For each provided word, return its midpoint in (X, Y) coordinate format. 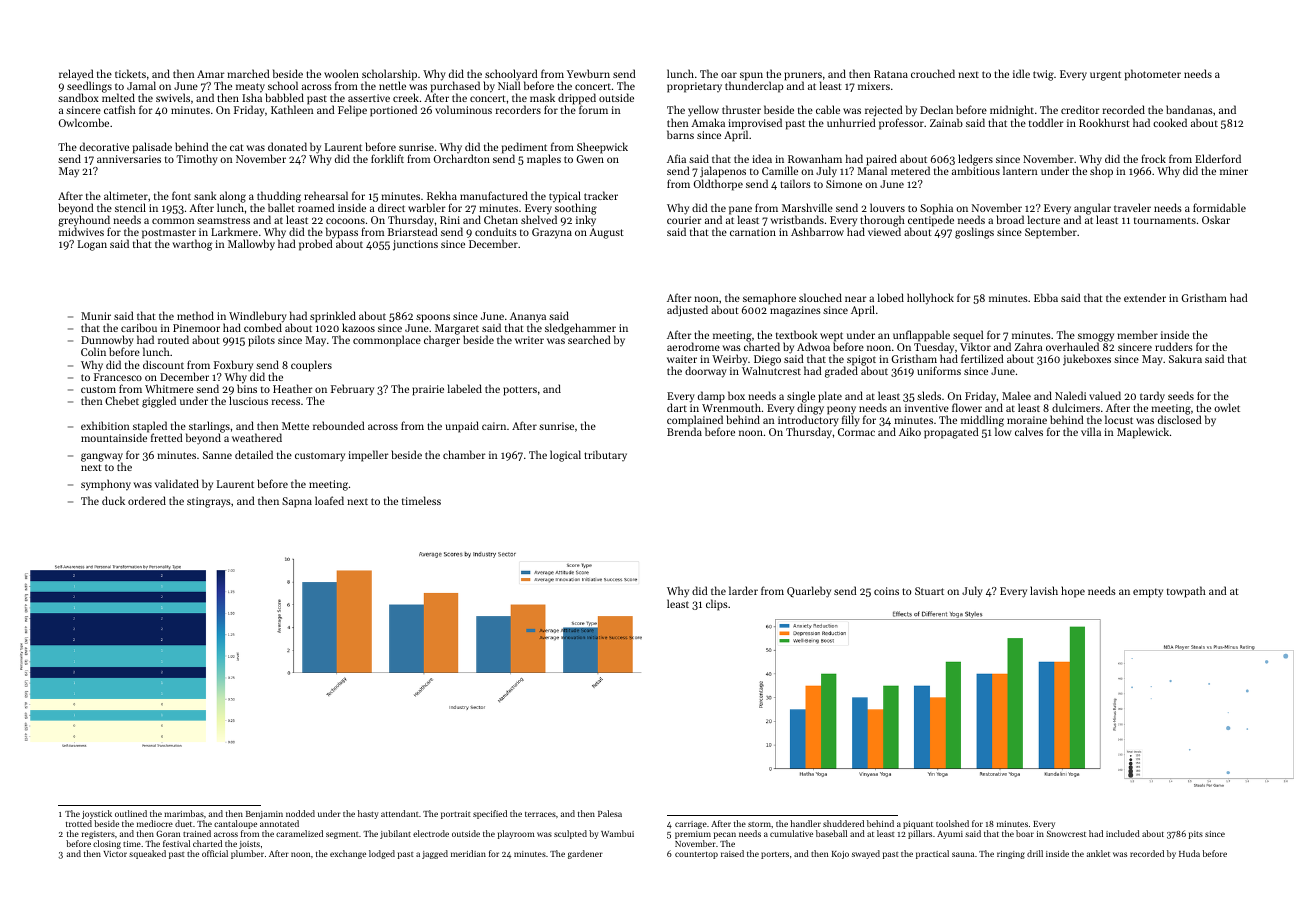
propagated (951, 433)
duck (113, 500)
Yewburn (588, 73)
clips (717, 605)
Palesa (610, 813)
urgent (1105, 76)
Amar (210, 74)
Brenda (684, 432)
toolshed (952, 823)
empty (1148, 593)
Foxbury (233, 366)
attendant (400, 813)
